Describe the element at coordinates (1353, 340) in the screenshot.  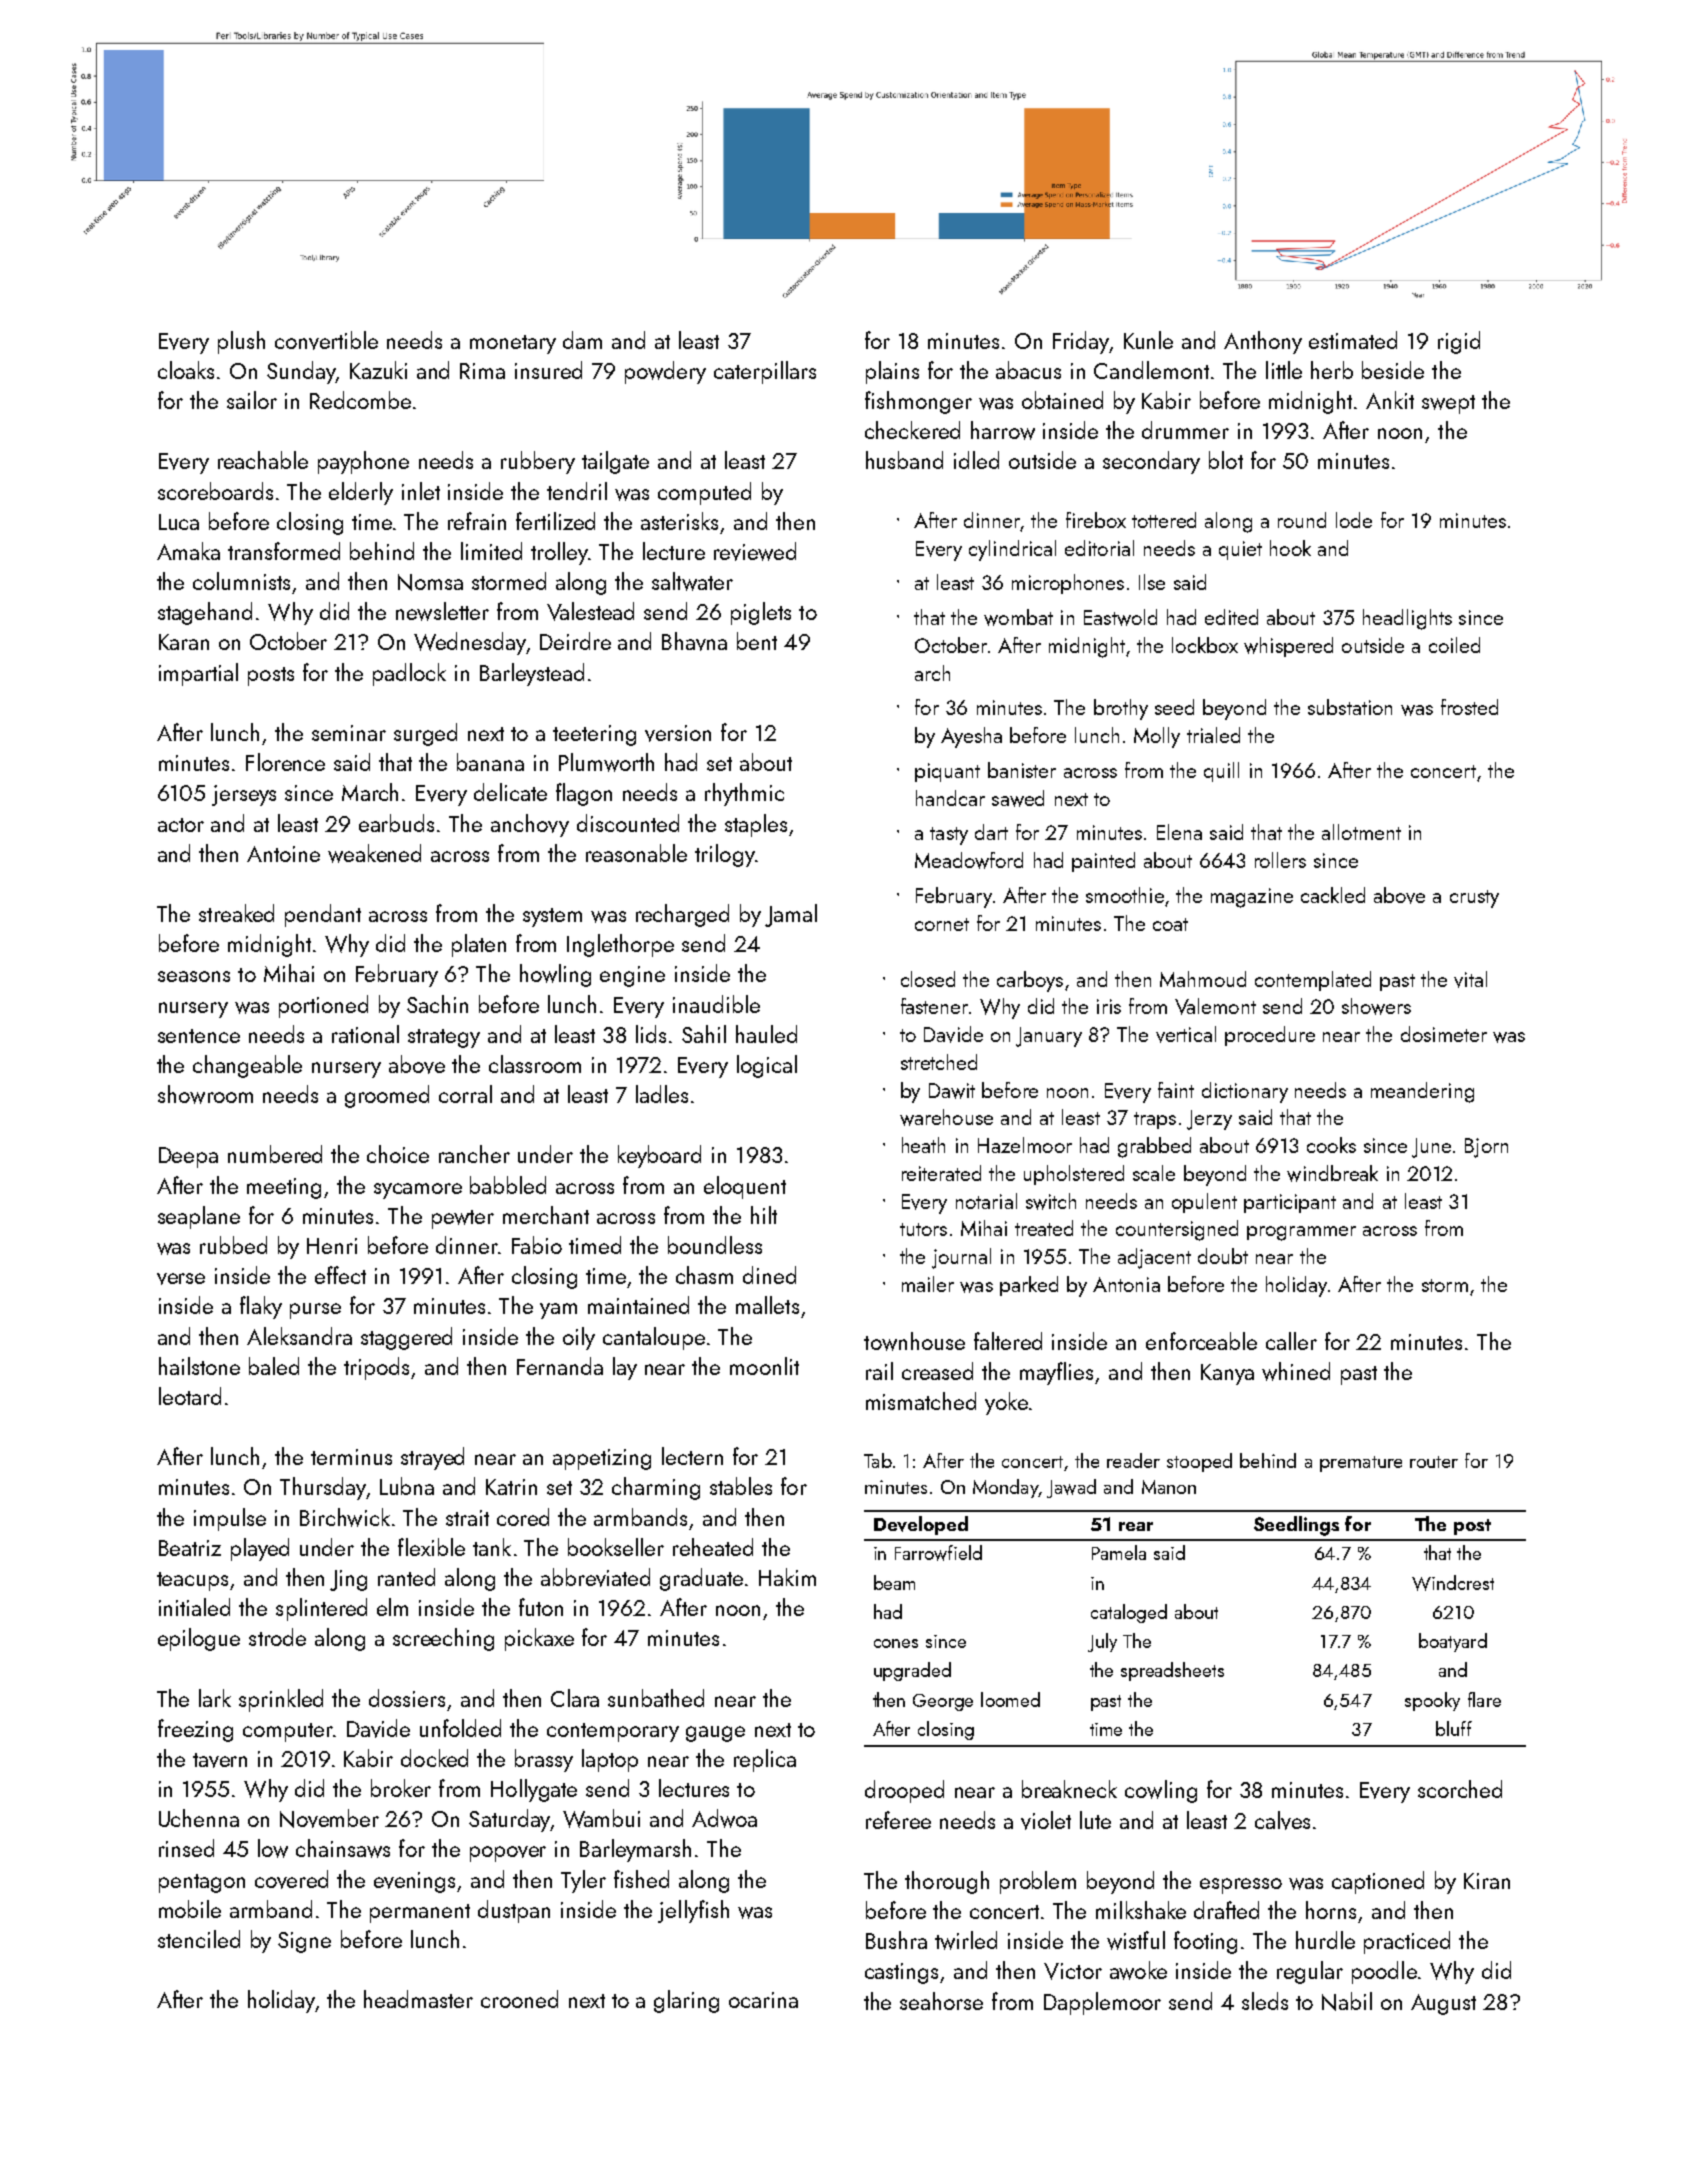
I see `estimated` at that location.
